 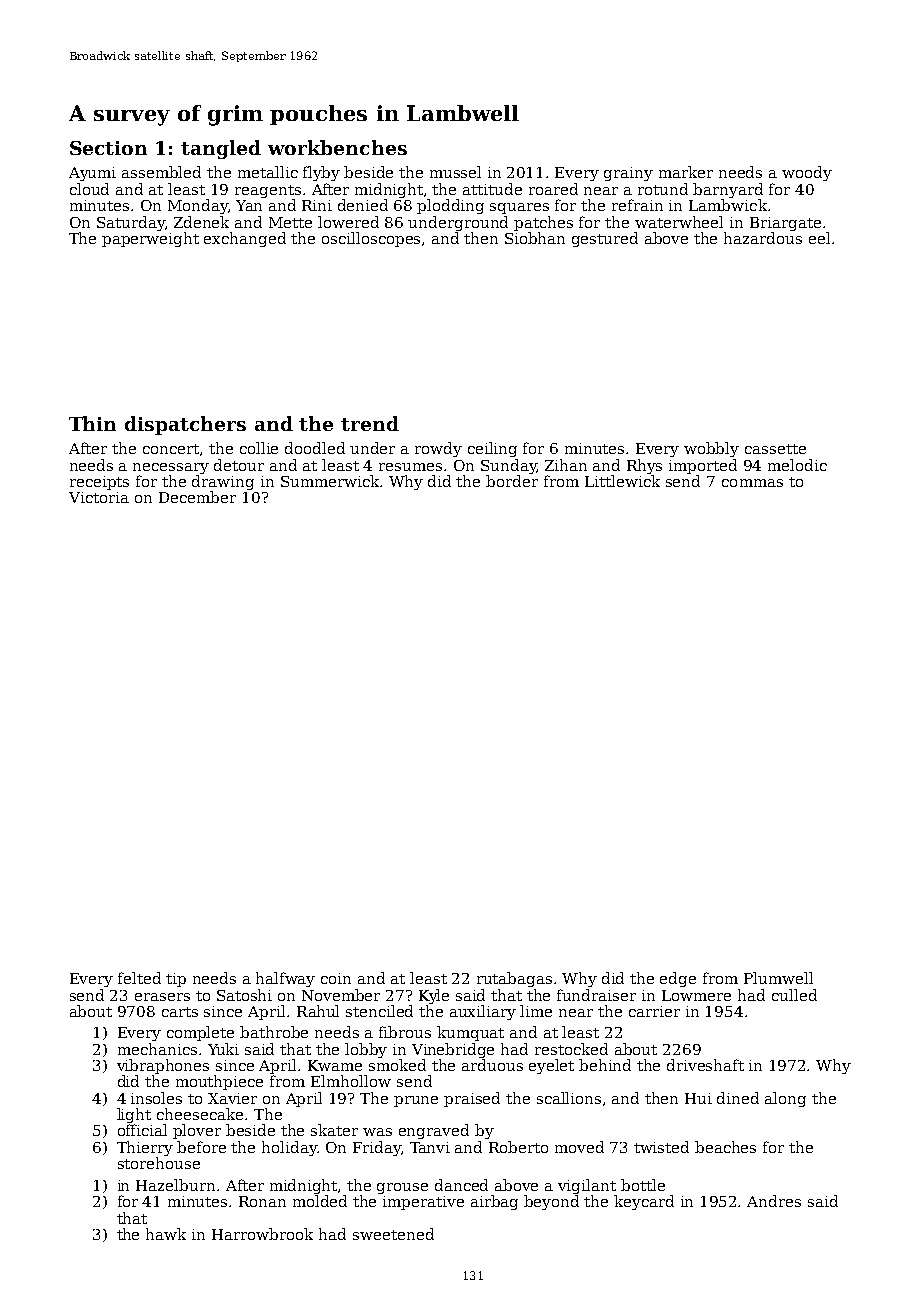 I want to click on roared, so click(x=553, y=189).
